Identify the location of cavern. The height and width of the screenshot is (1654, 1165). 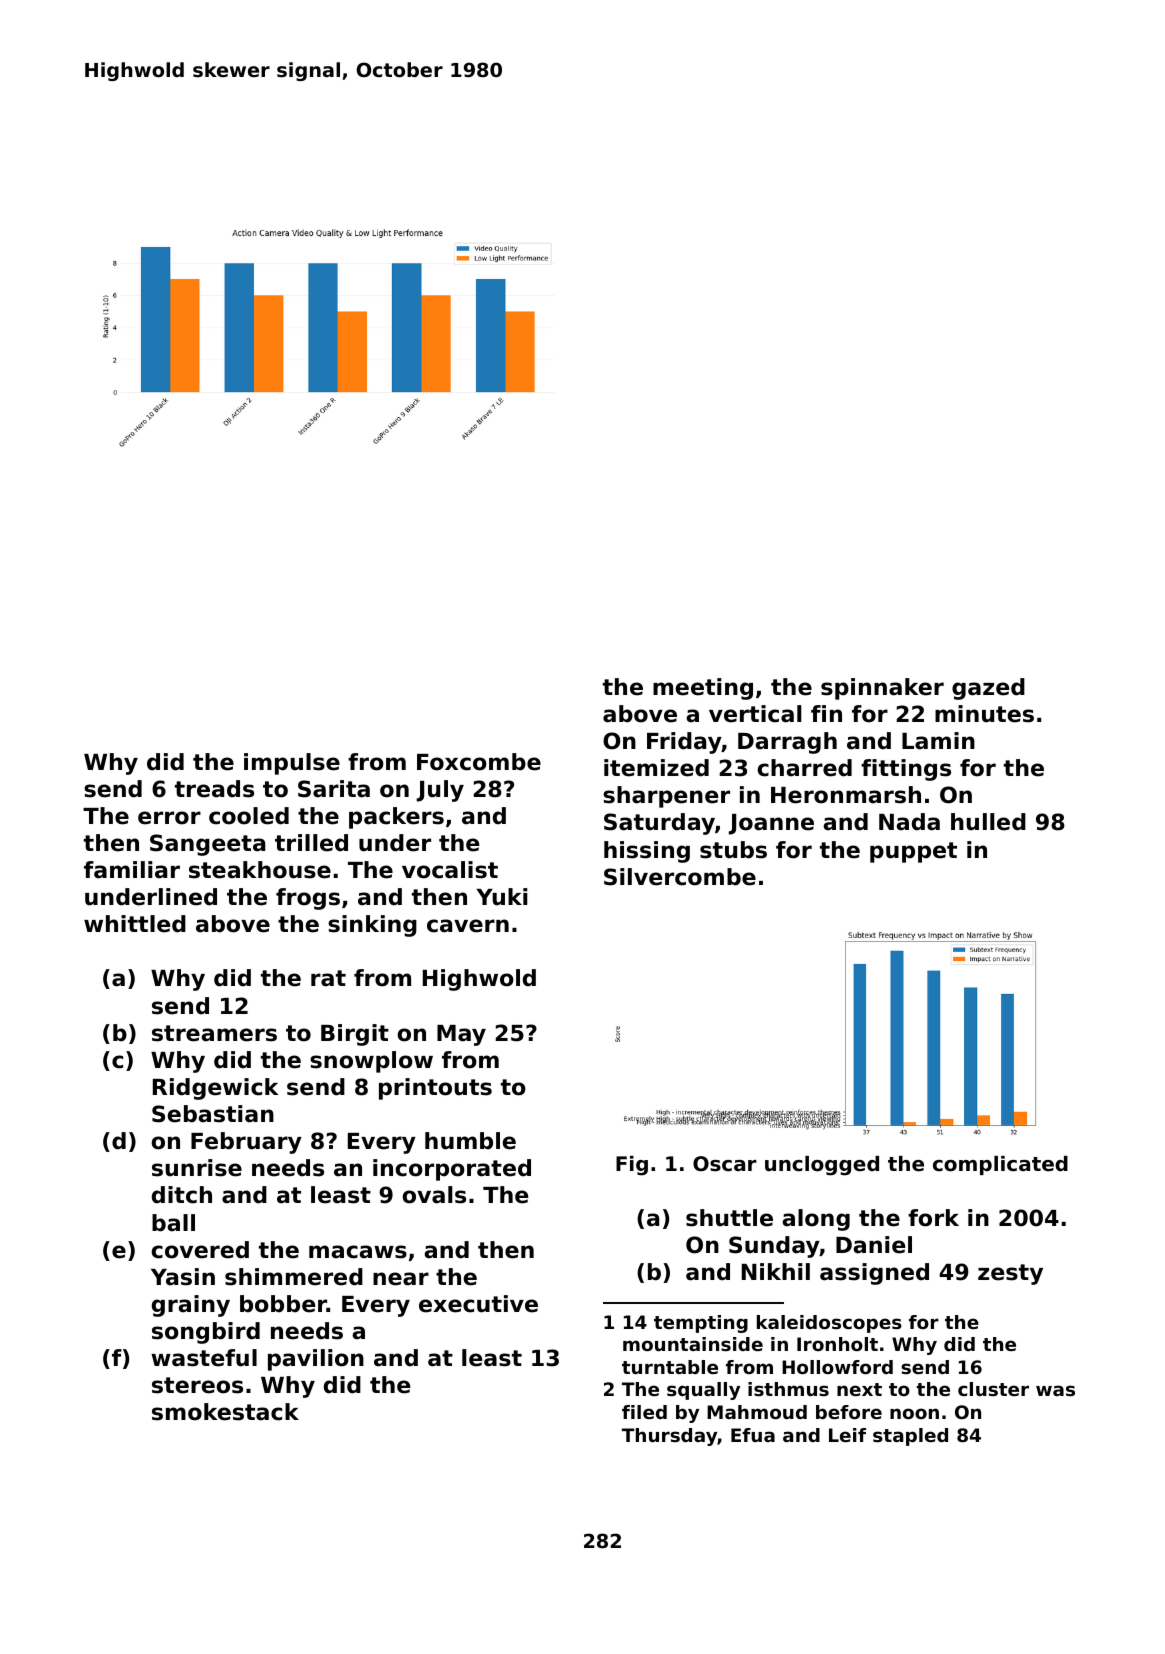
(468, 926).
